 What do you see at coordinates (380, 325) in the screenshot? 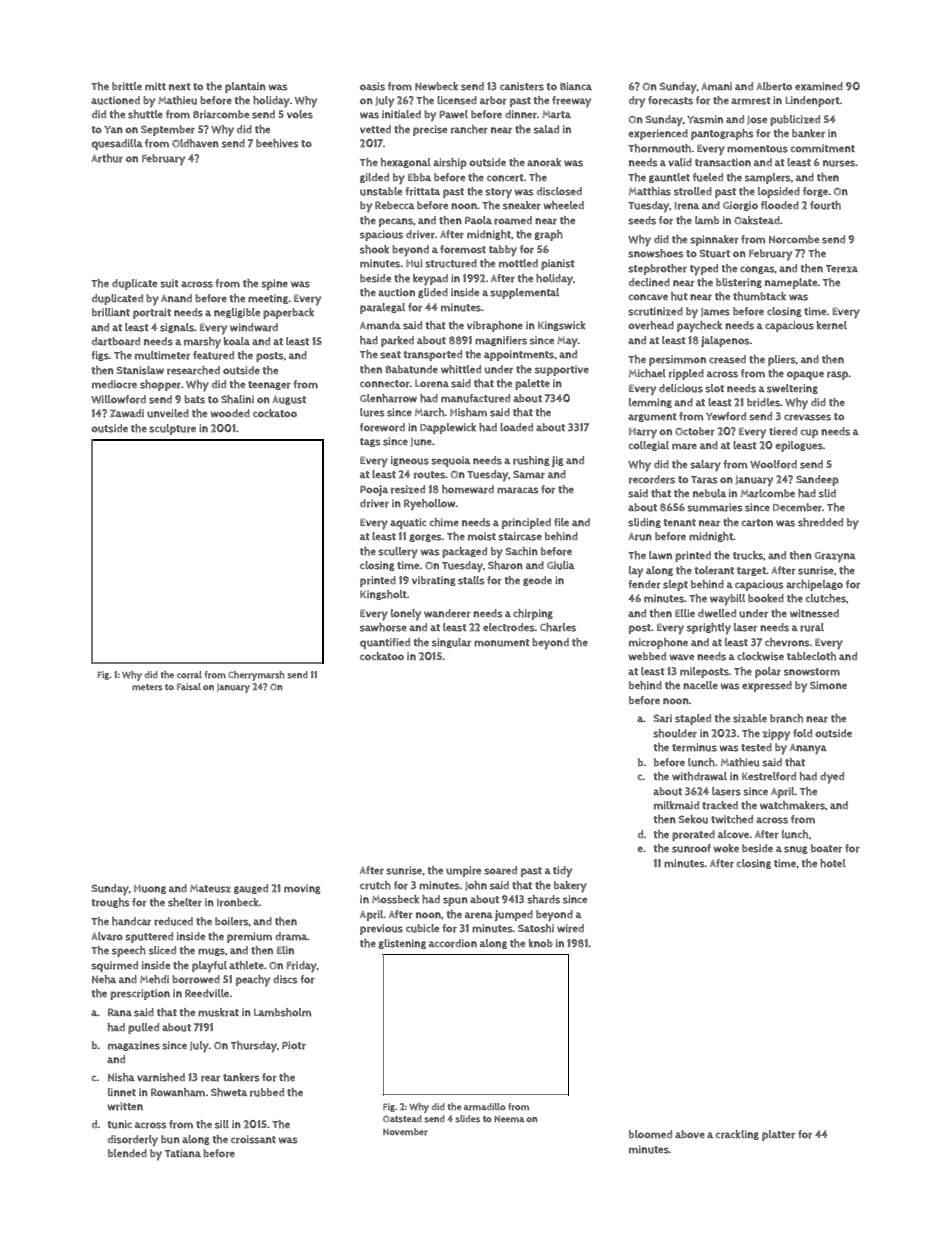
I see `Amanda` at bounding box center [380, 325].
